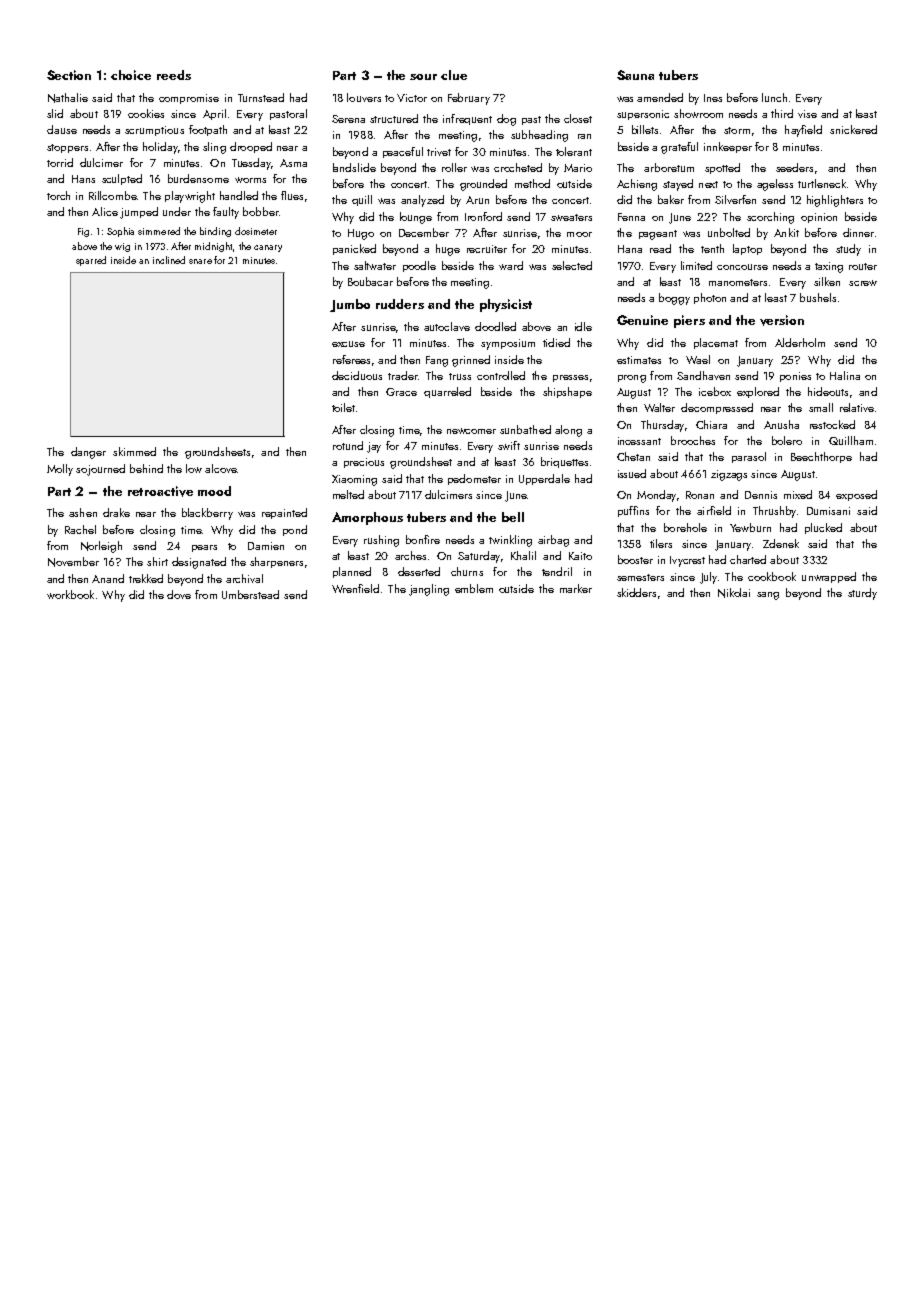 This screenshot has height=1308, width=924. I want to click on moor, so click(579, 234).
